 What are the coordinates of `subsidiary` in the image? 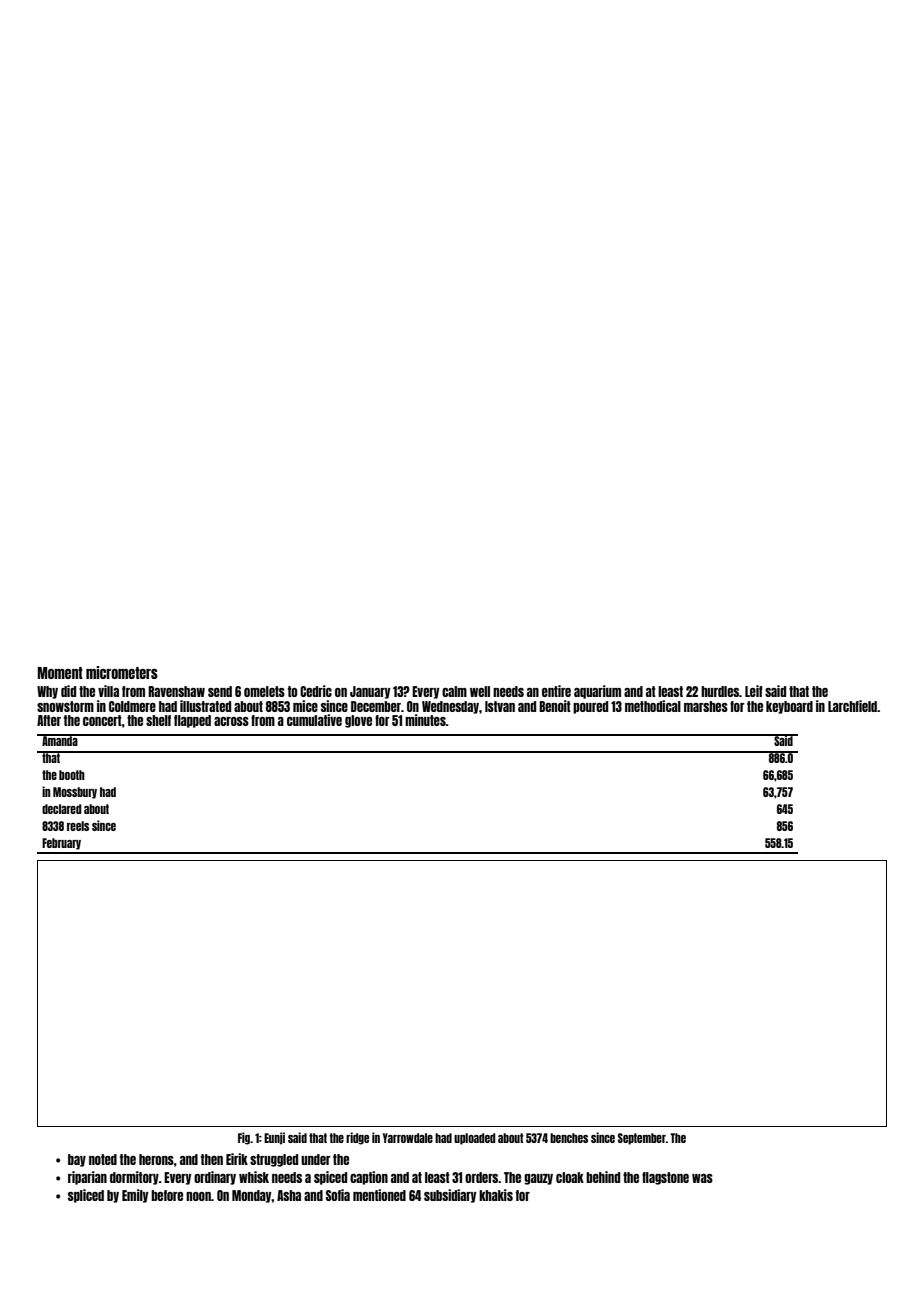 It's located at (450, 1196).
